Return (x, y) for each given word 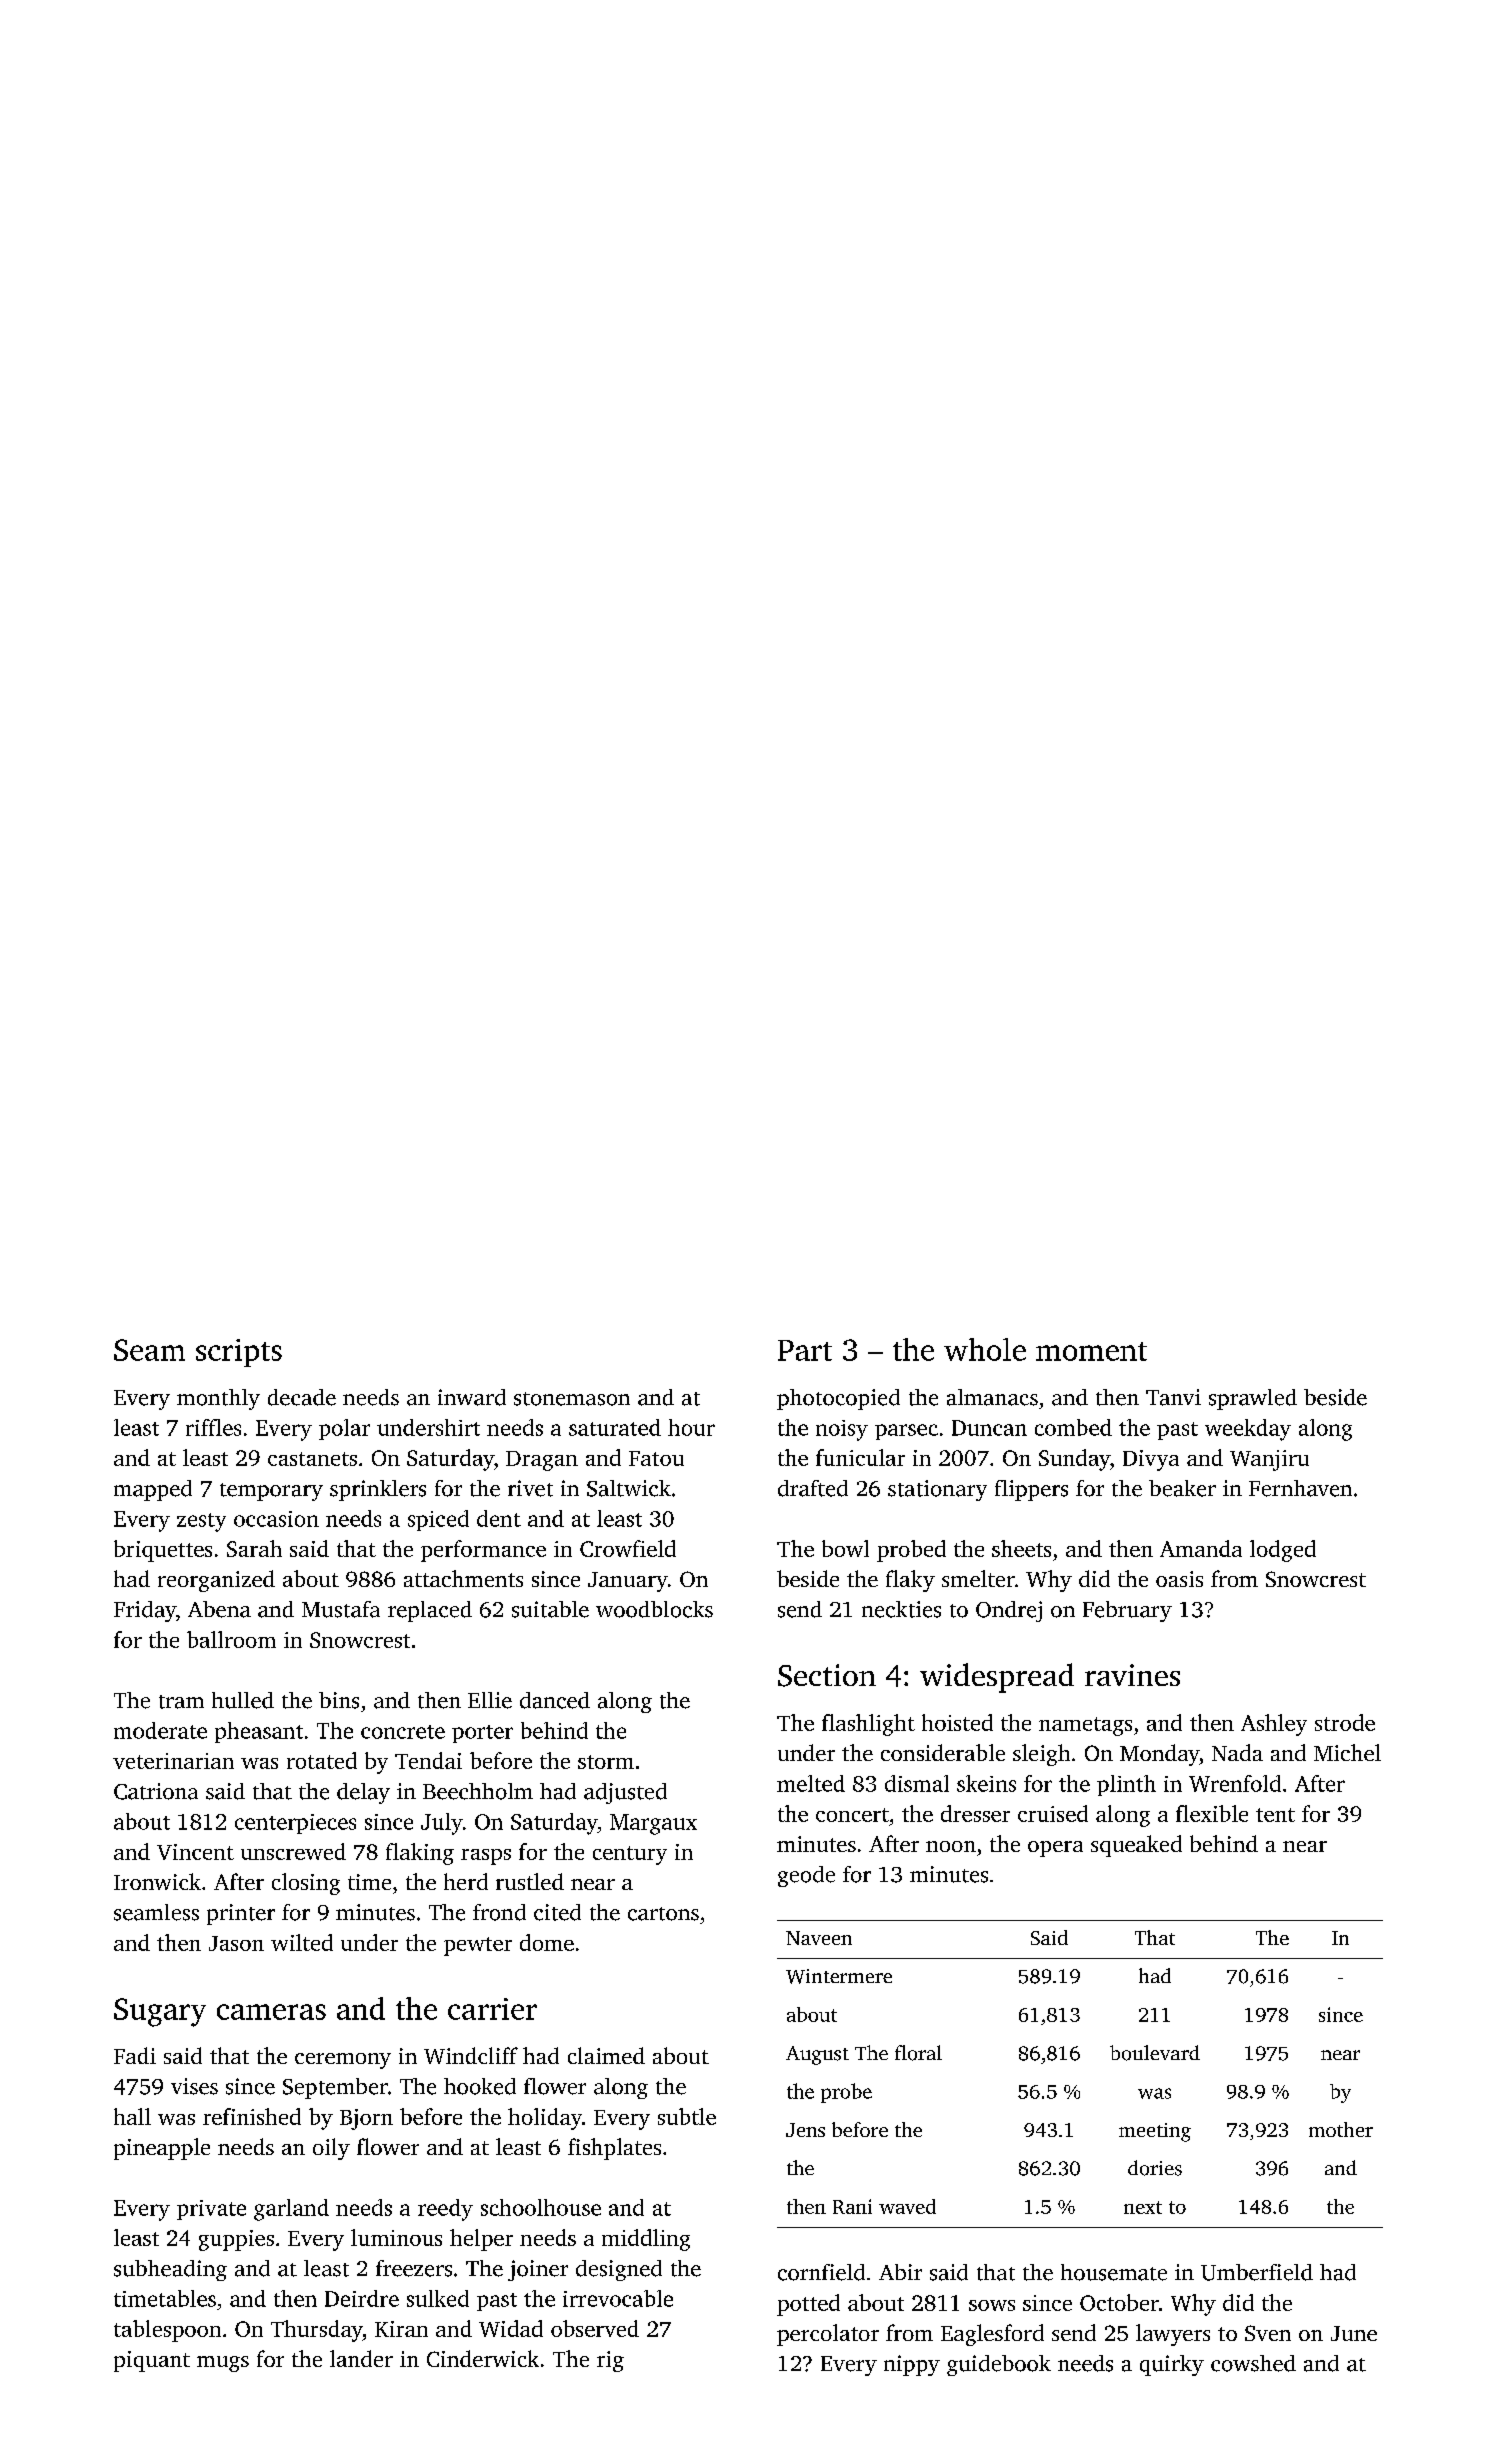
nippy (912, 2365)
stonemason (572, 1399)
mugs (223, 2364)
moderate (160, 1730)
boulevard (1155, 2053)
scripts (239, 1353)
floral (918, 2053)
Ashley (1274, 1725)
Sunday (1074, 1460)
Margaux (653, 1824)
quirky (1172, 2365)
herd (466, 1881)
